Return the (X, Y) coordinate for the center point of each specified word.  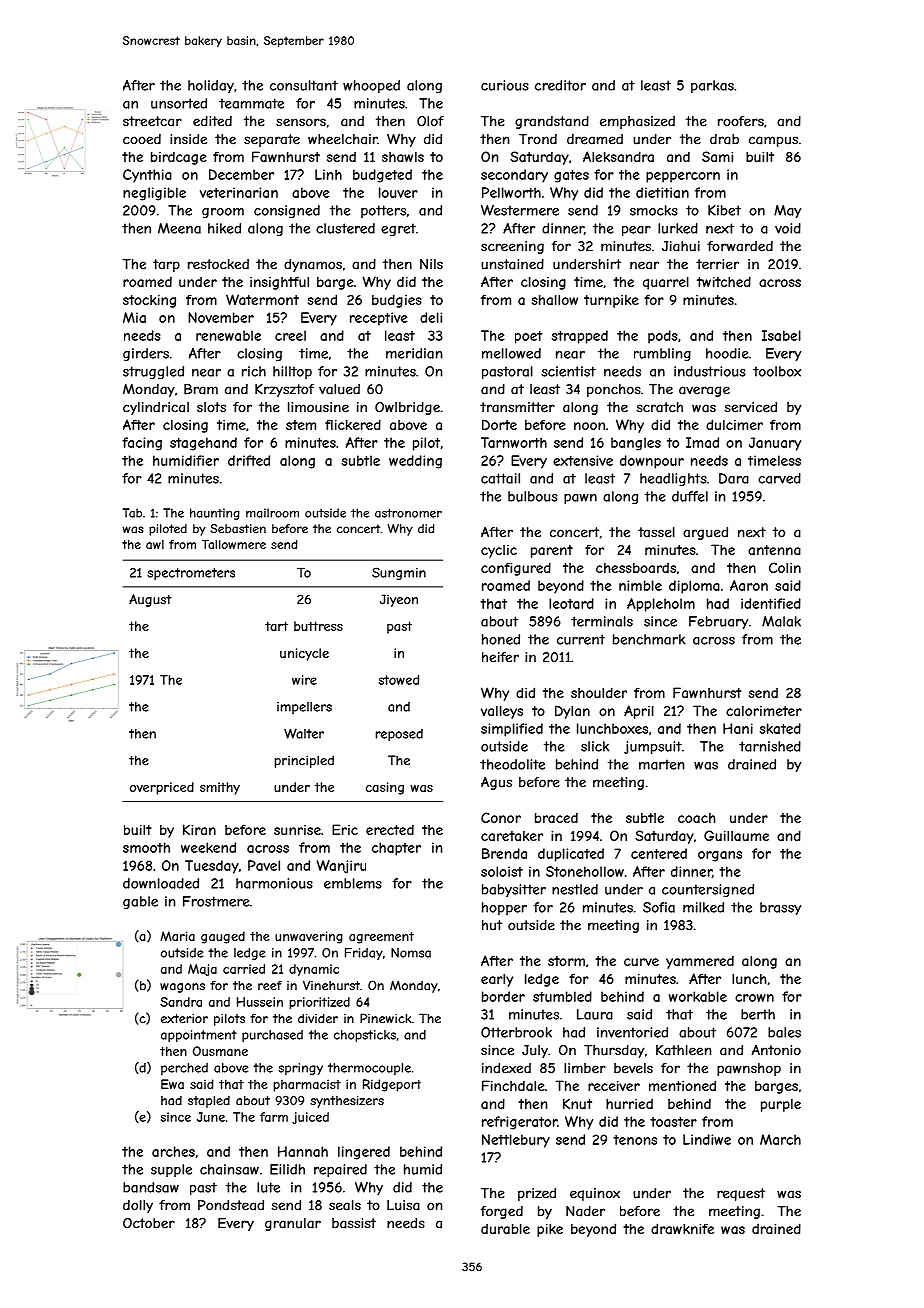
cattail (500, 478)
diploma (694, 587)
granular (293, 1224)
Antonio (776, 1050)
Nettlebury (516, 1141)
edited (212, 121)
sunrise (297, 830)
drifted (249, 460)
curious (505, 85)
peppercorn (683, 177)
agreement (381, 938)
